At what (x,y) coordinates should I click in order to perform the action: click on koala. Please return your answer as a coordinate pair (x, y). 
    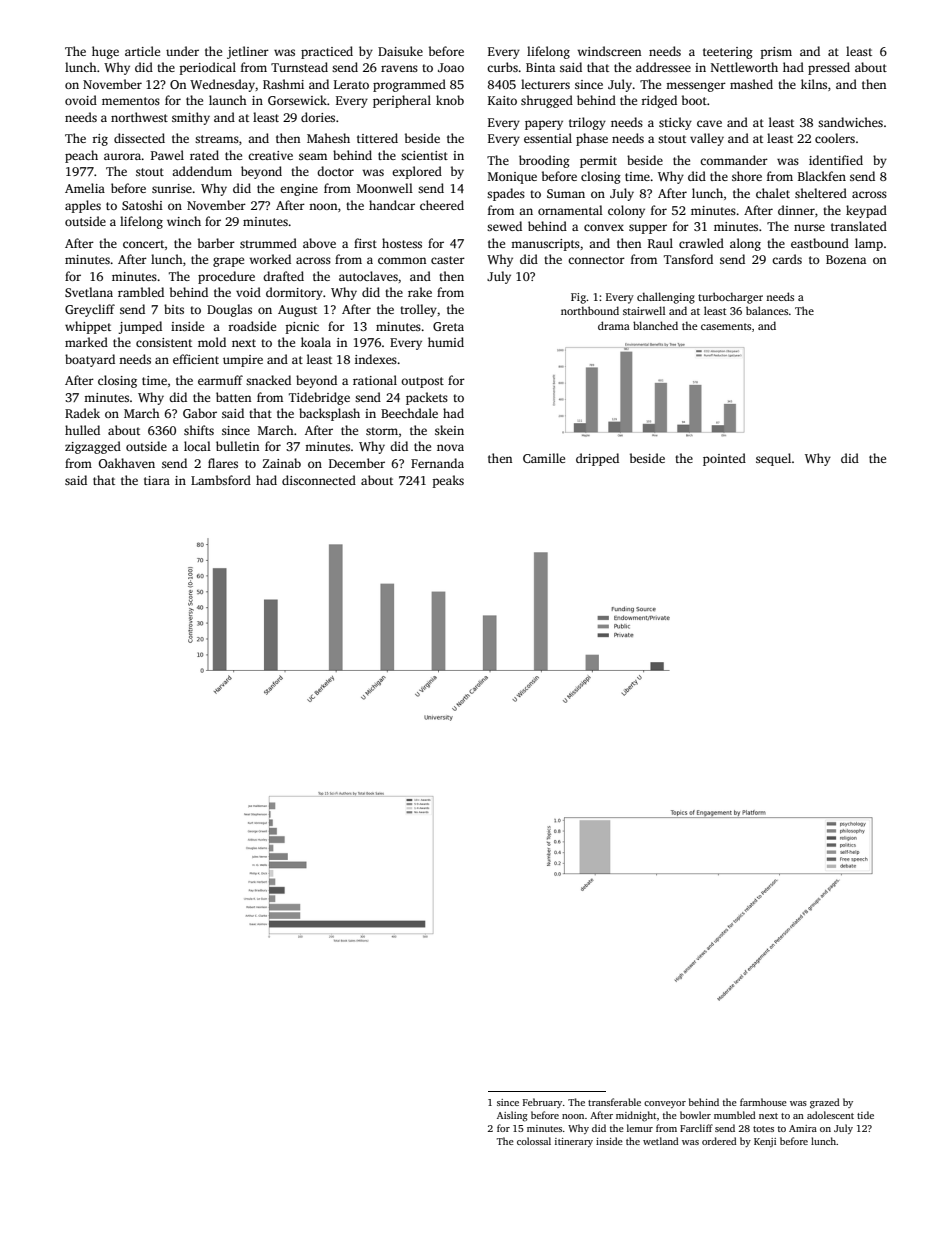
    Looking at the image, I should click on (316, 342).
